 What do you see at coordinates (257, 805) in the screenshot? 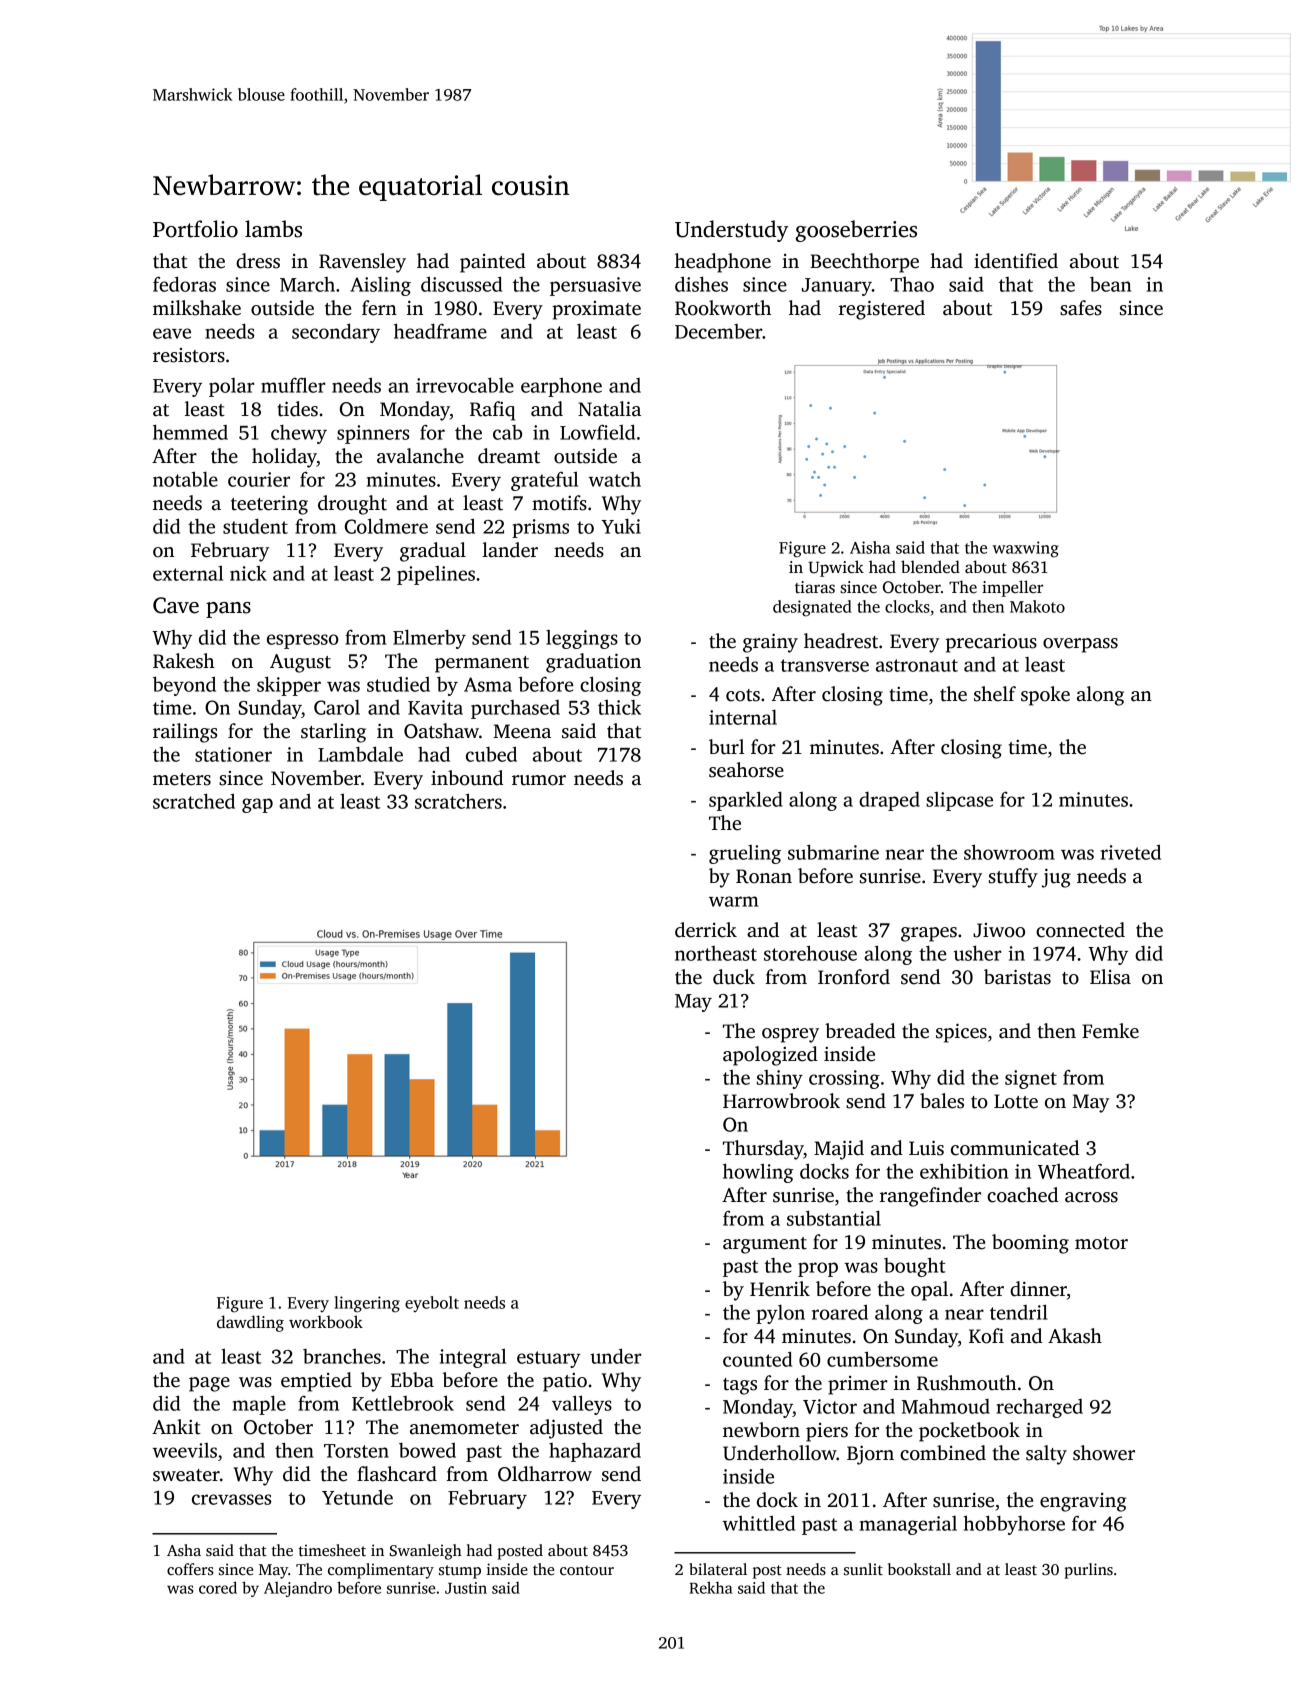
I see `gap` at bounding box center [257, 805].
